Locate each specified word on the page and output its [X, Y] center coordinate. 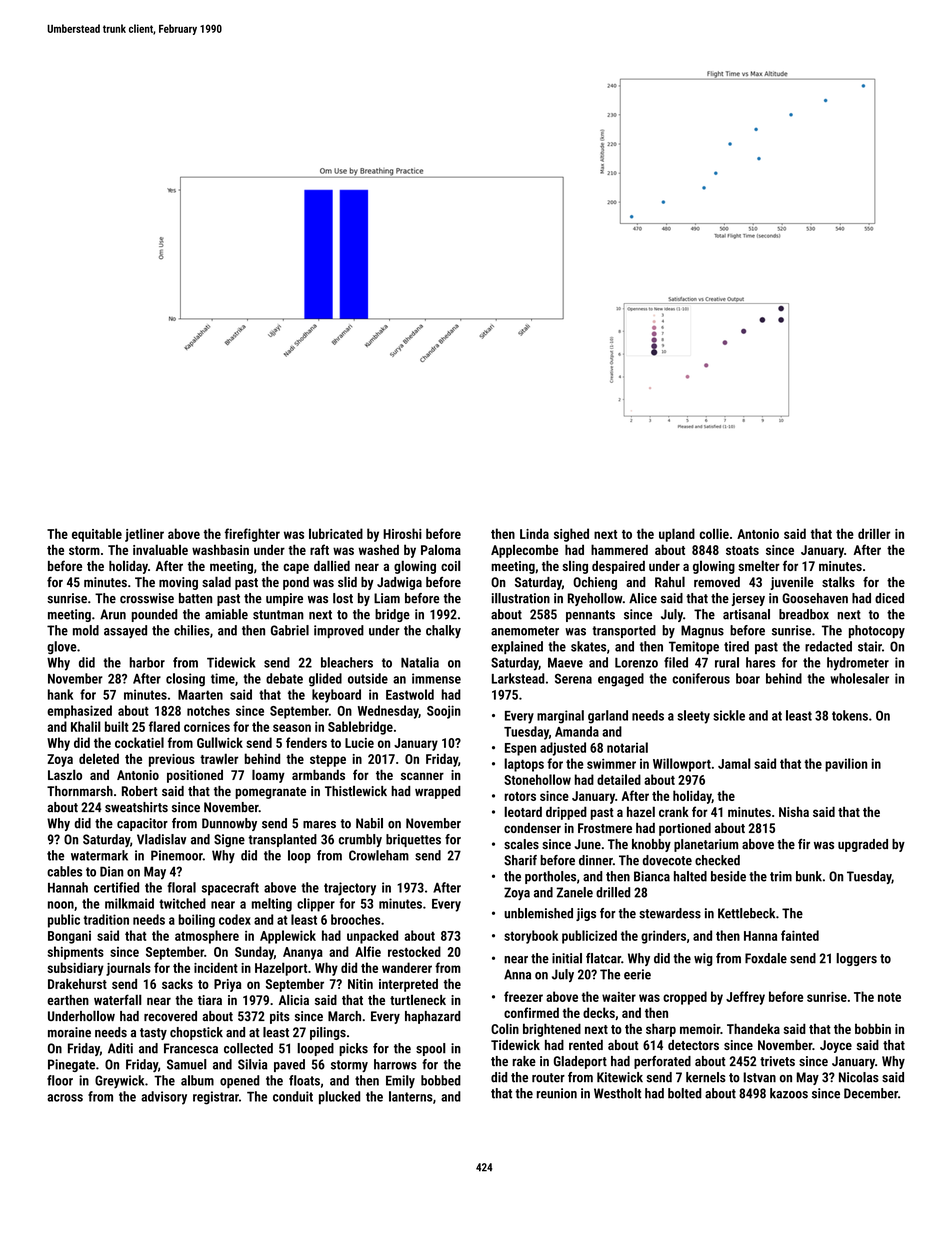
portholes [550, 877]
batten [195, 598]
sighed [571, 535]
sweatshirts [136, 807]
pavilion [846, 765]
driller [874, 533]
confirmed [531, 1012]
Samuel [187, 1064]
